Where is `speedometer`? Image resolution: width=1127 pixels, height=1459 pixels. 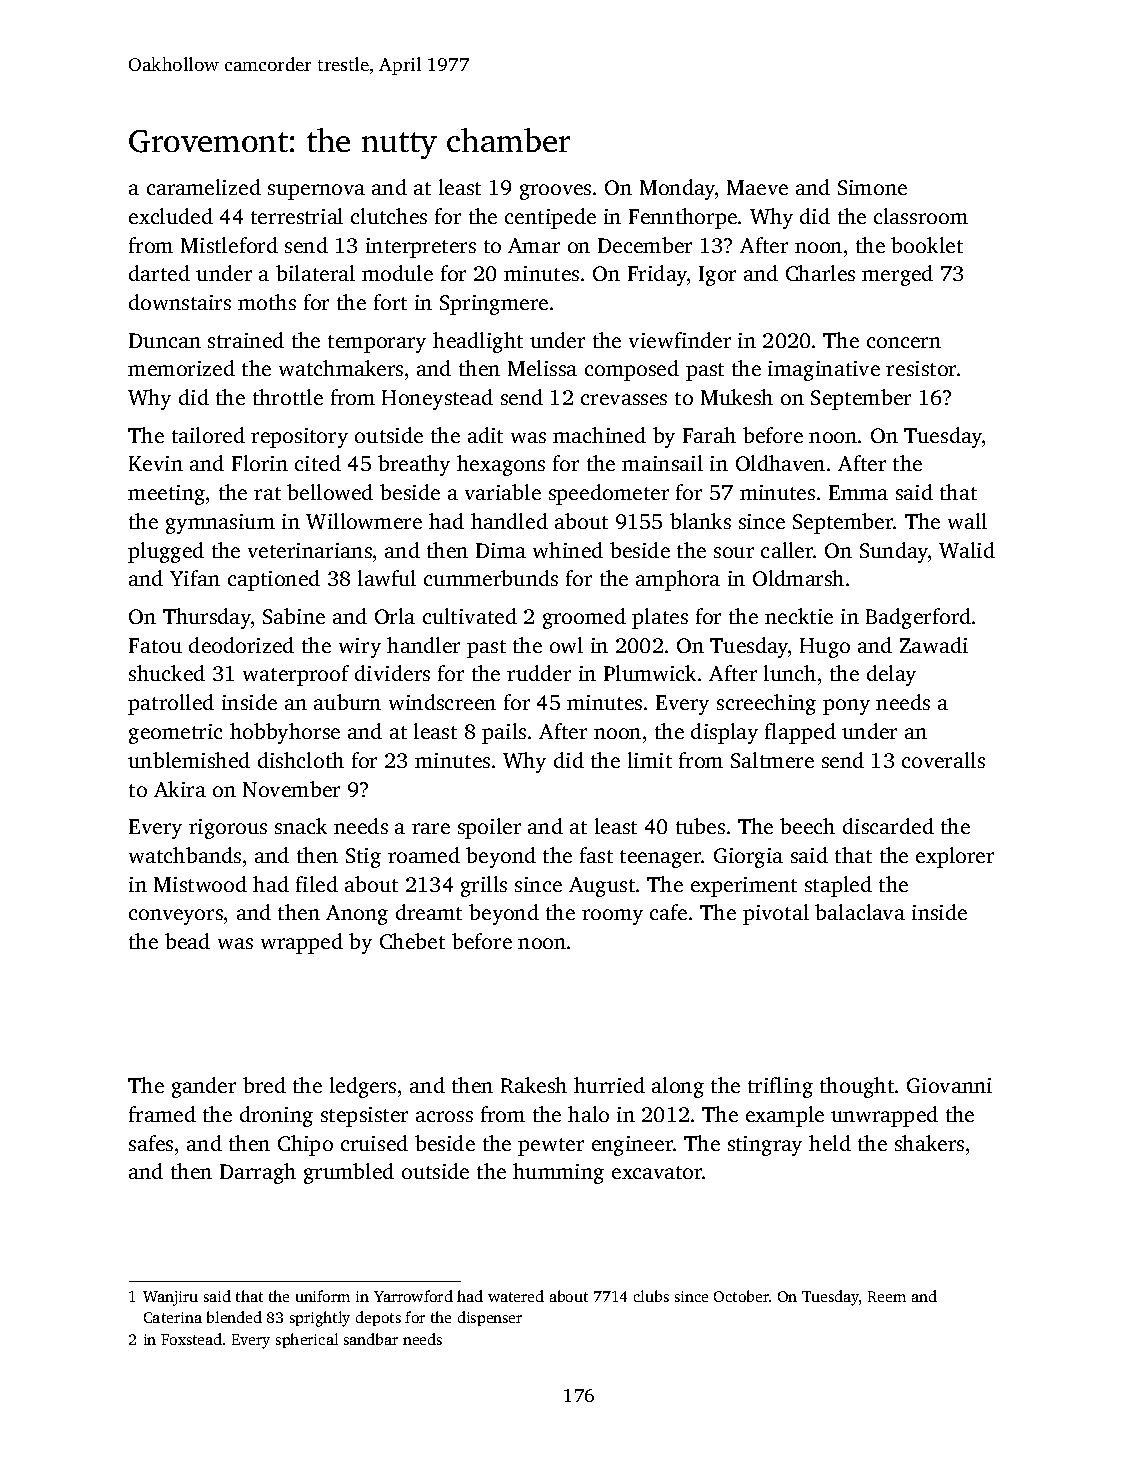
speedometer is located at coordinates (609, 494).
